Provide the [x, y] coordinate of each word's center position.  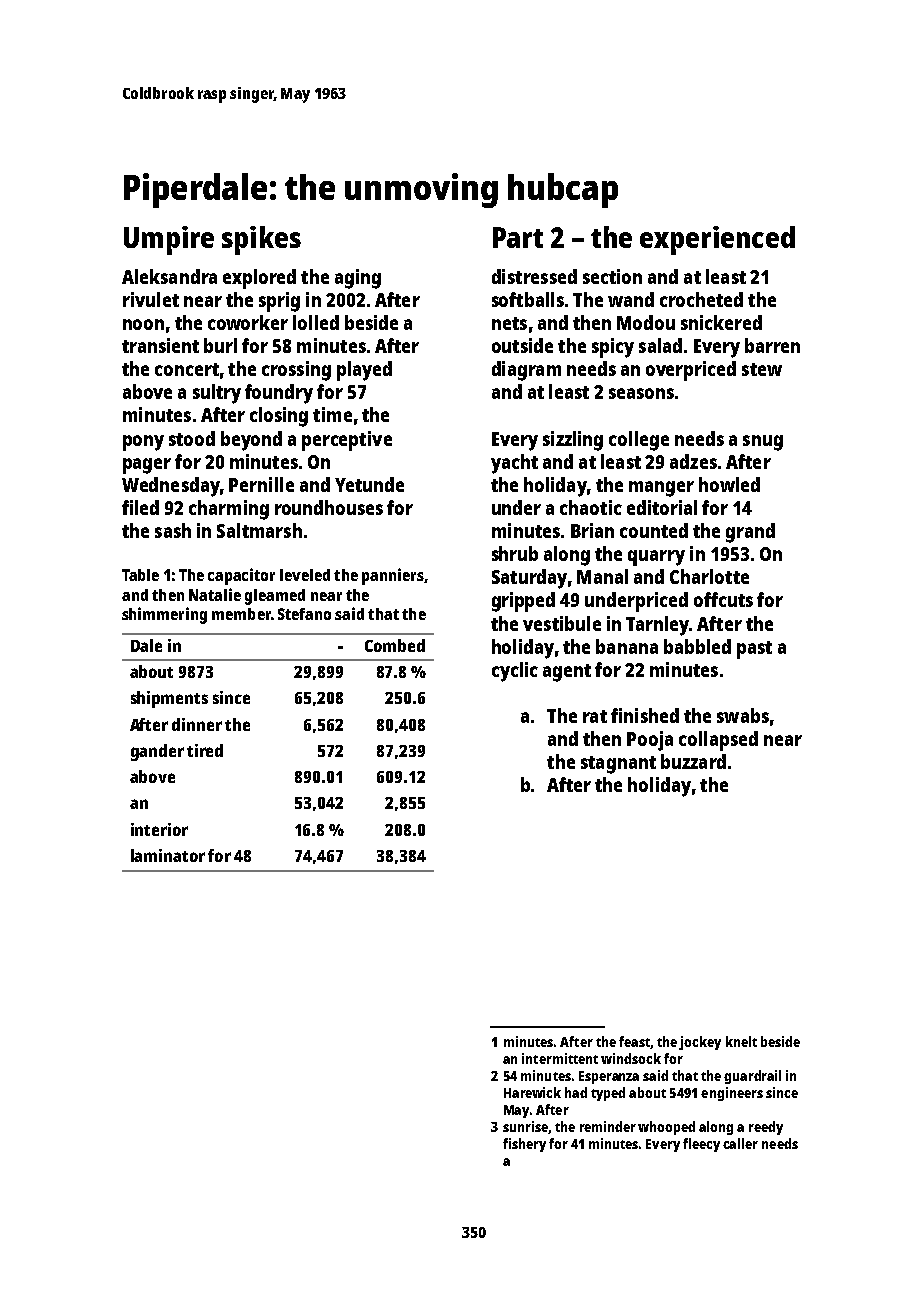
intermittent [560, 1058]
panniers [393, 576]
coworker [248, 322]
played [364, 371]
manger [661, 489]
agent [567, 673]
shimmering [164, 615]
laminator [168, 855]
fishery [524, 1145]
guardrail [752, 1077]
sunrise [525, 1126]
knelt [741, 1041]
